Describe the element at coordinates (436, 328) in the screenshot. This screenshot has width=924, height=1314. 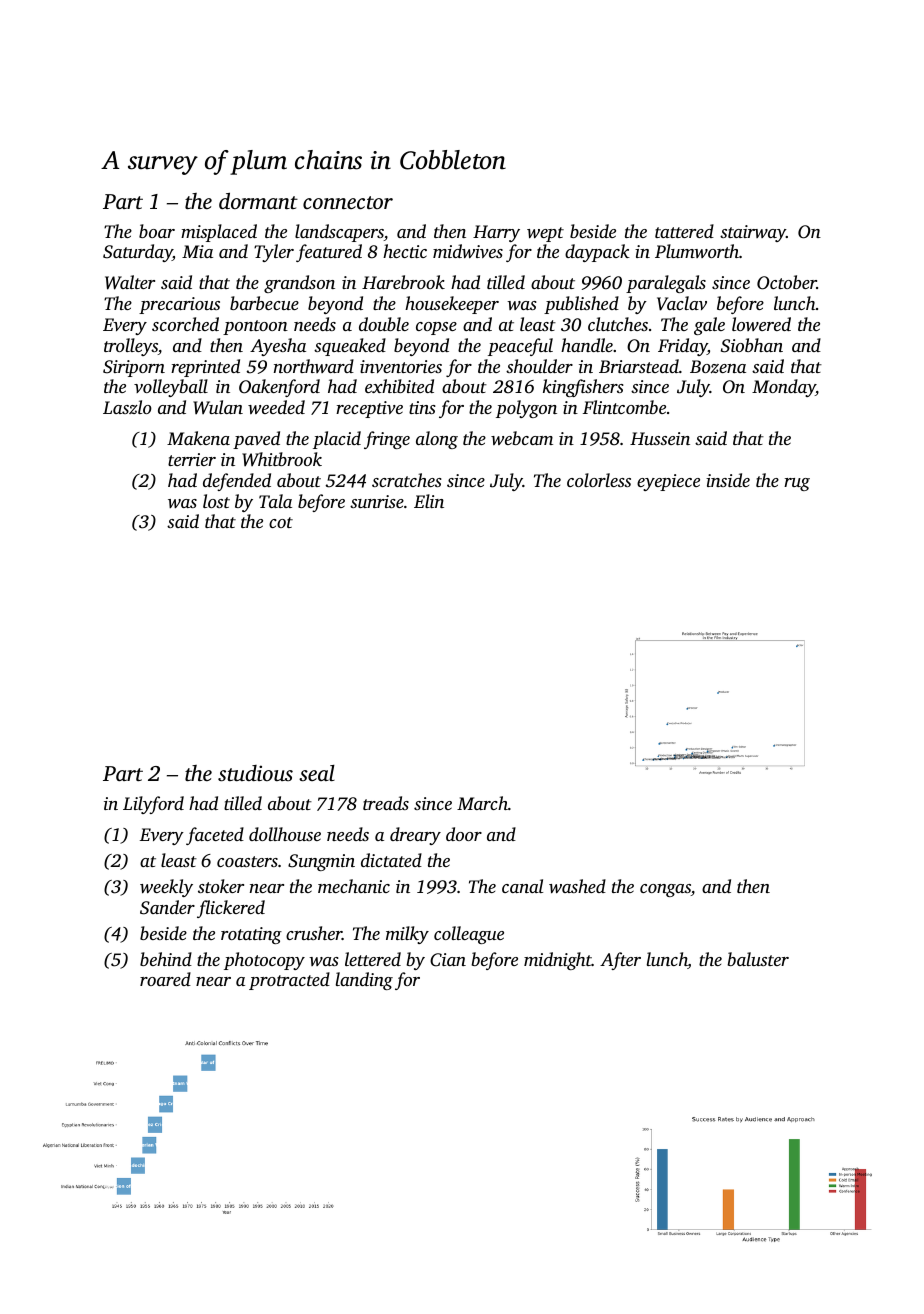
I see `copse` at that location.
